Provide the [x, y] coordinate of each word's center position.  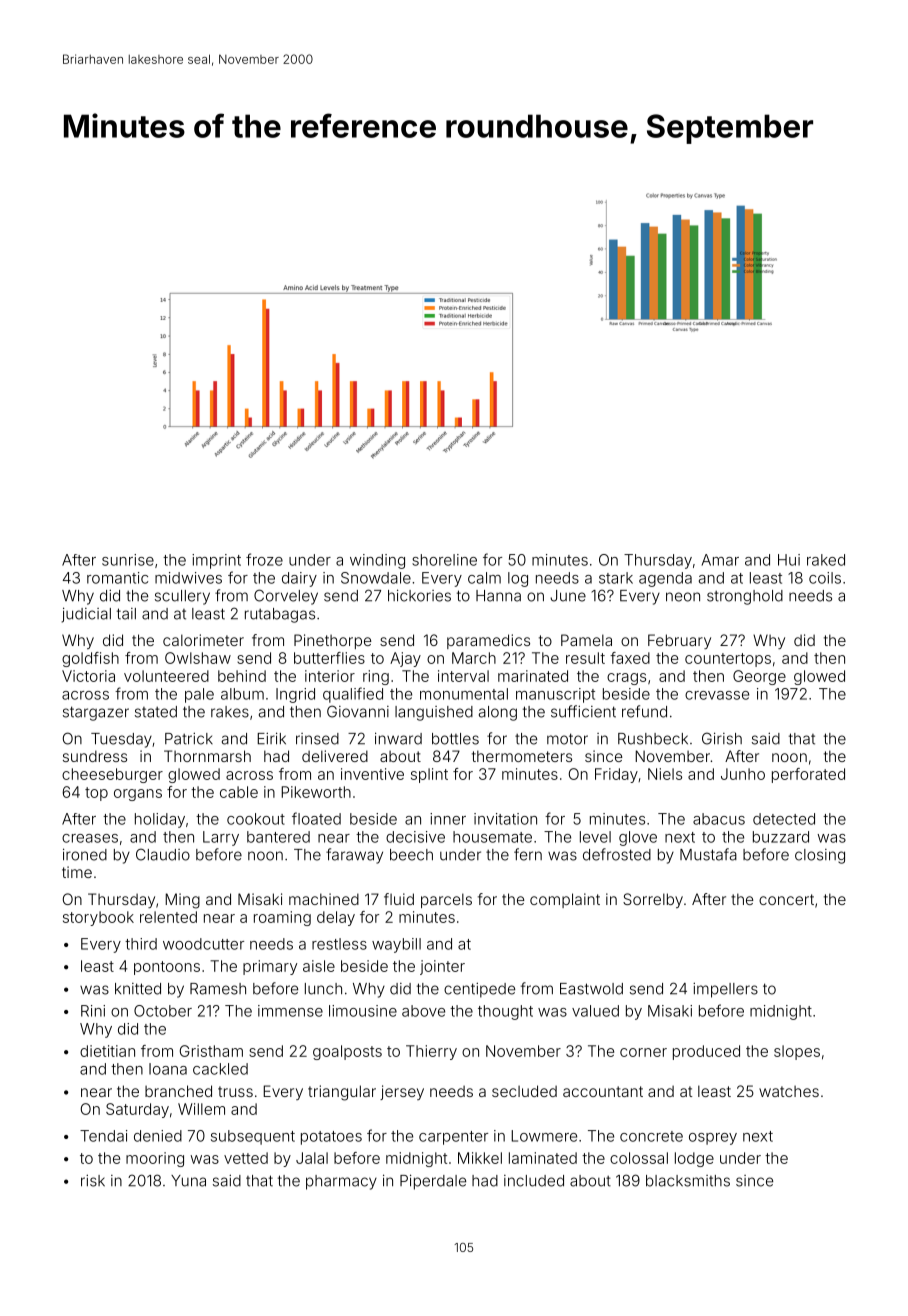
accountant [603, 1091]
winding [377, 561]
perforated [808, 775]
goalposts [347, 1052]
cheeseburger [112, 775]
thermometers [522, 756]
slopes [797, 1052]
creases [90, 838]
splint [429, 775]
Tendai [103, 1136]
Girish [722, 738]
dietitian [107, 1051]
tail [126, 614]
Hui [789, 560]
